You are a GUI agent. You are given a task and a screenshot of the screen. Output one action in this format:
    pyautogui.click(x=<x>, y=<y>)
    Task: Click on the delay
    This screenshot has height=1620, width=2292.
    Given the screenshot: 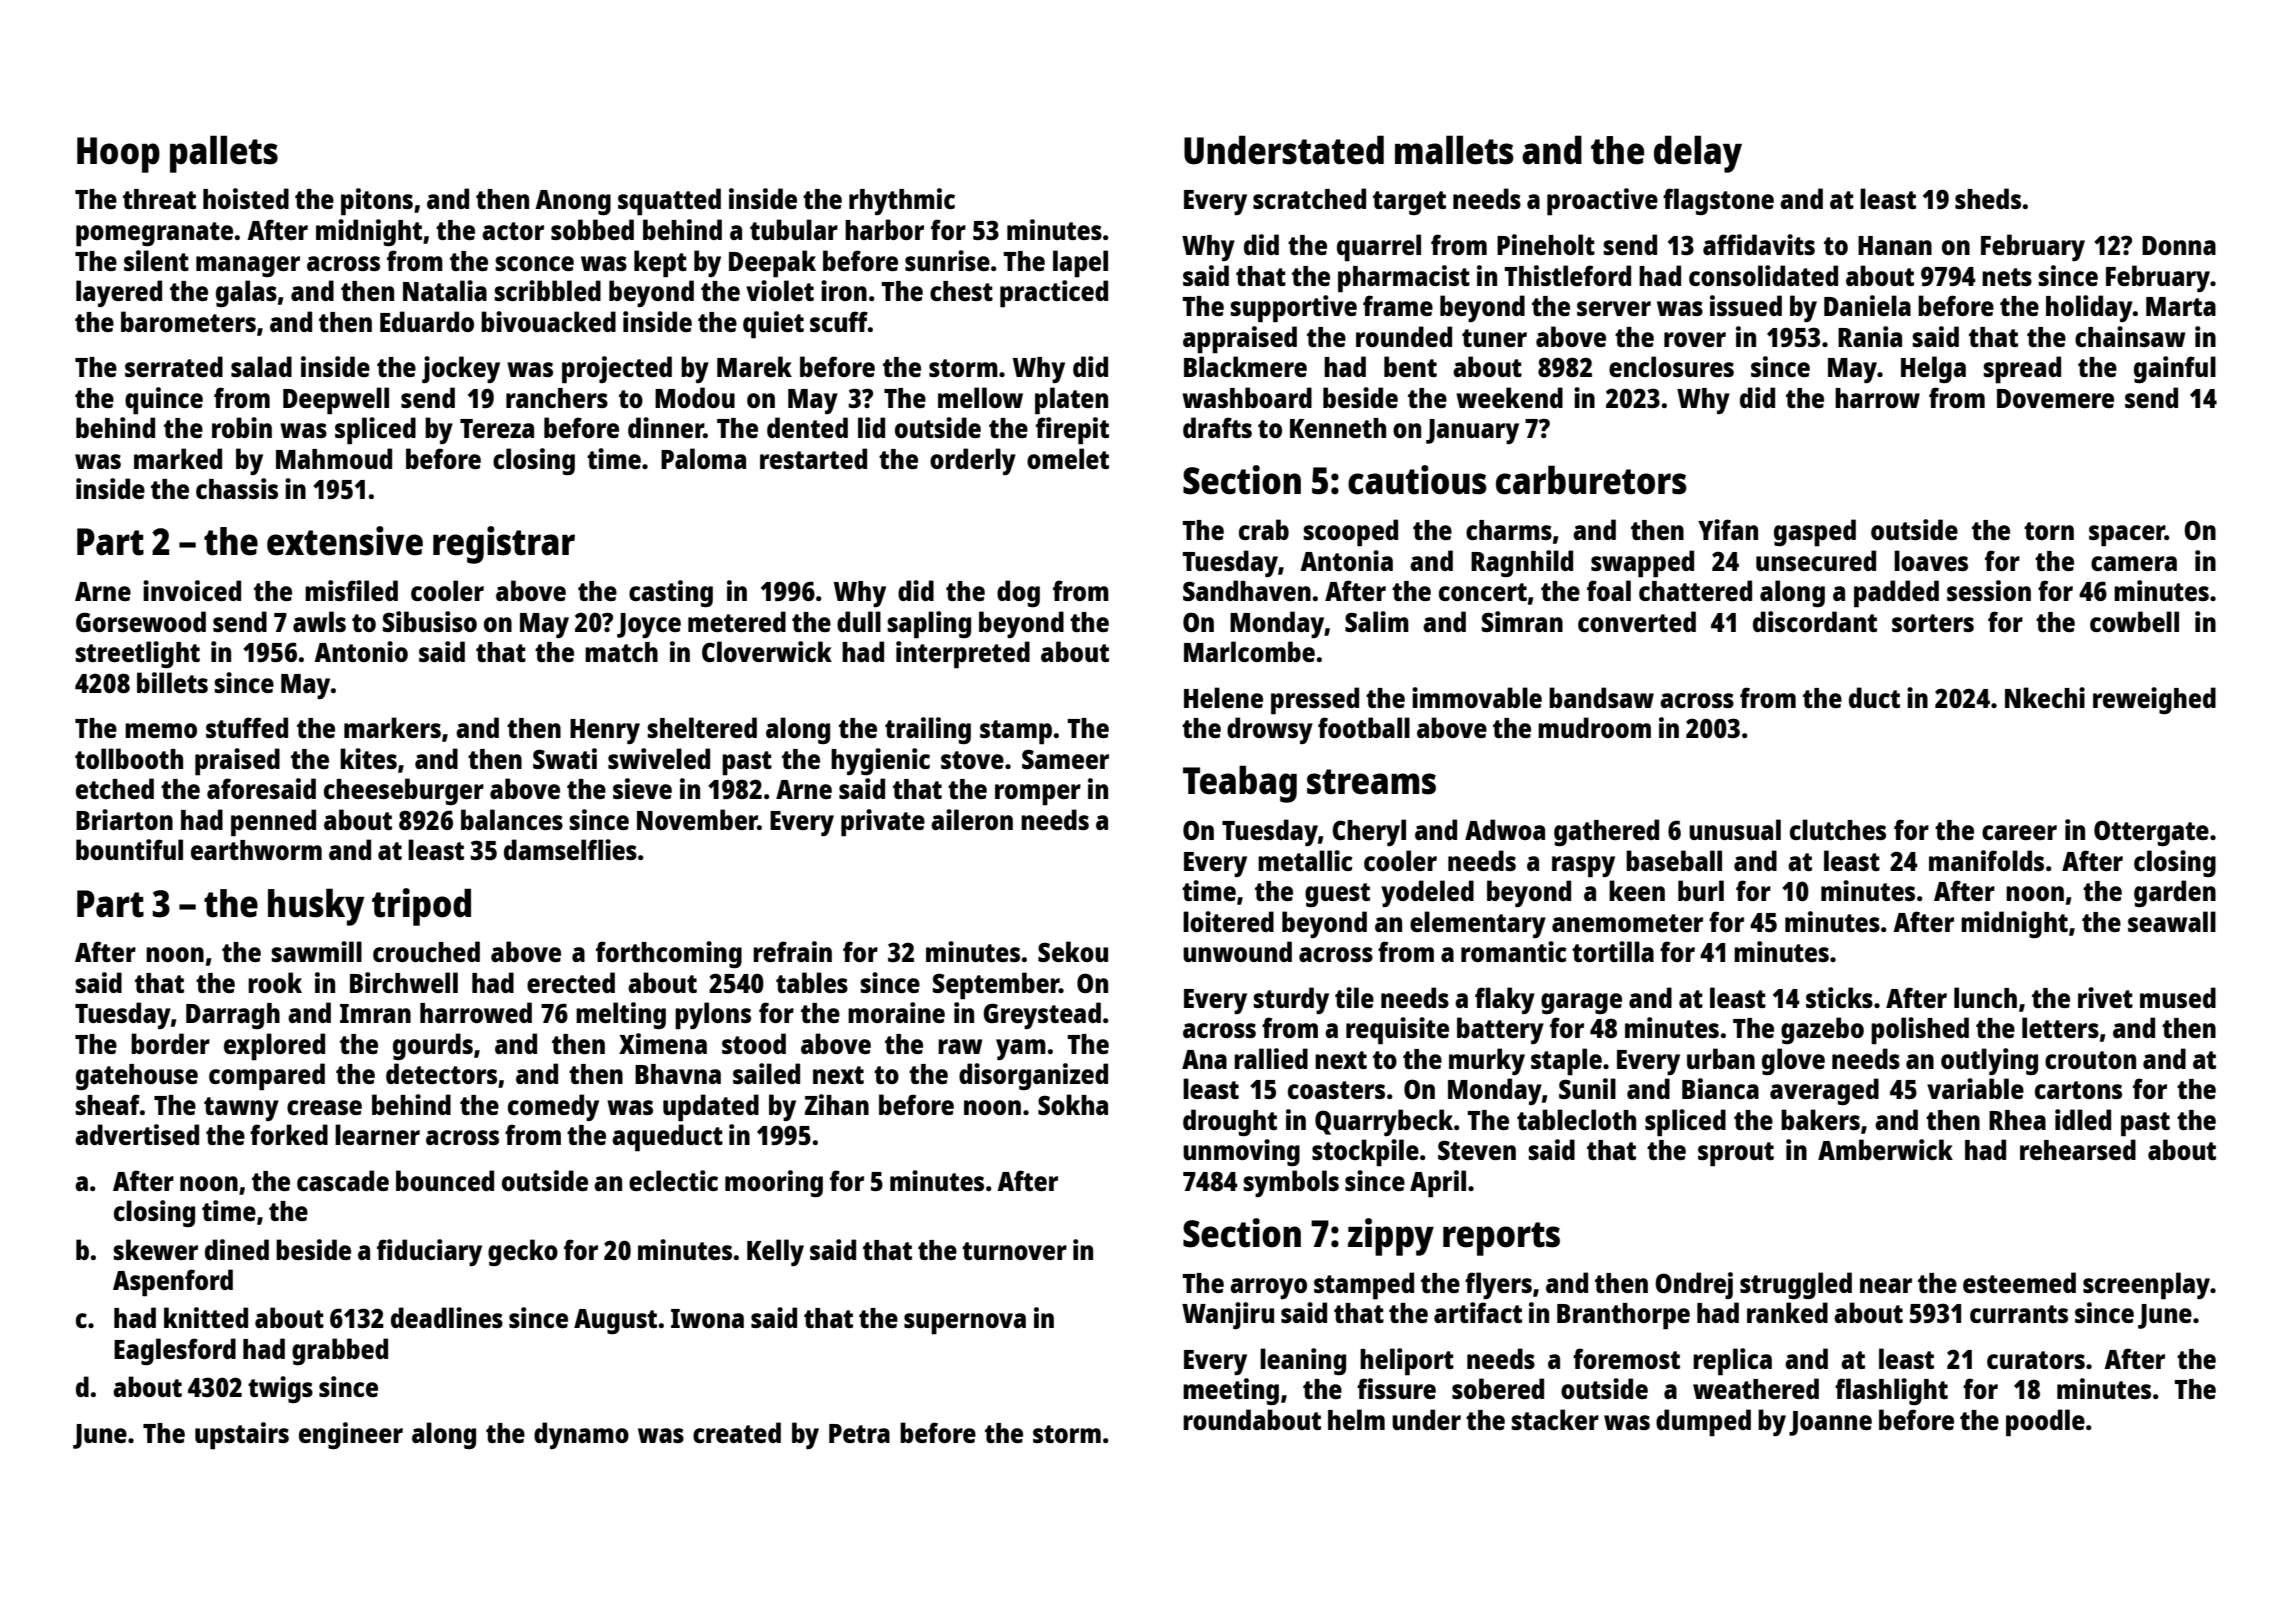 What is the action you would take?
    pyautogui.click(x=1698, y=154)
